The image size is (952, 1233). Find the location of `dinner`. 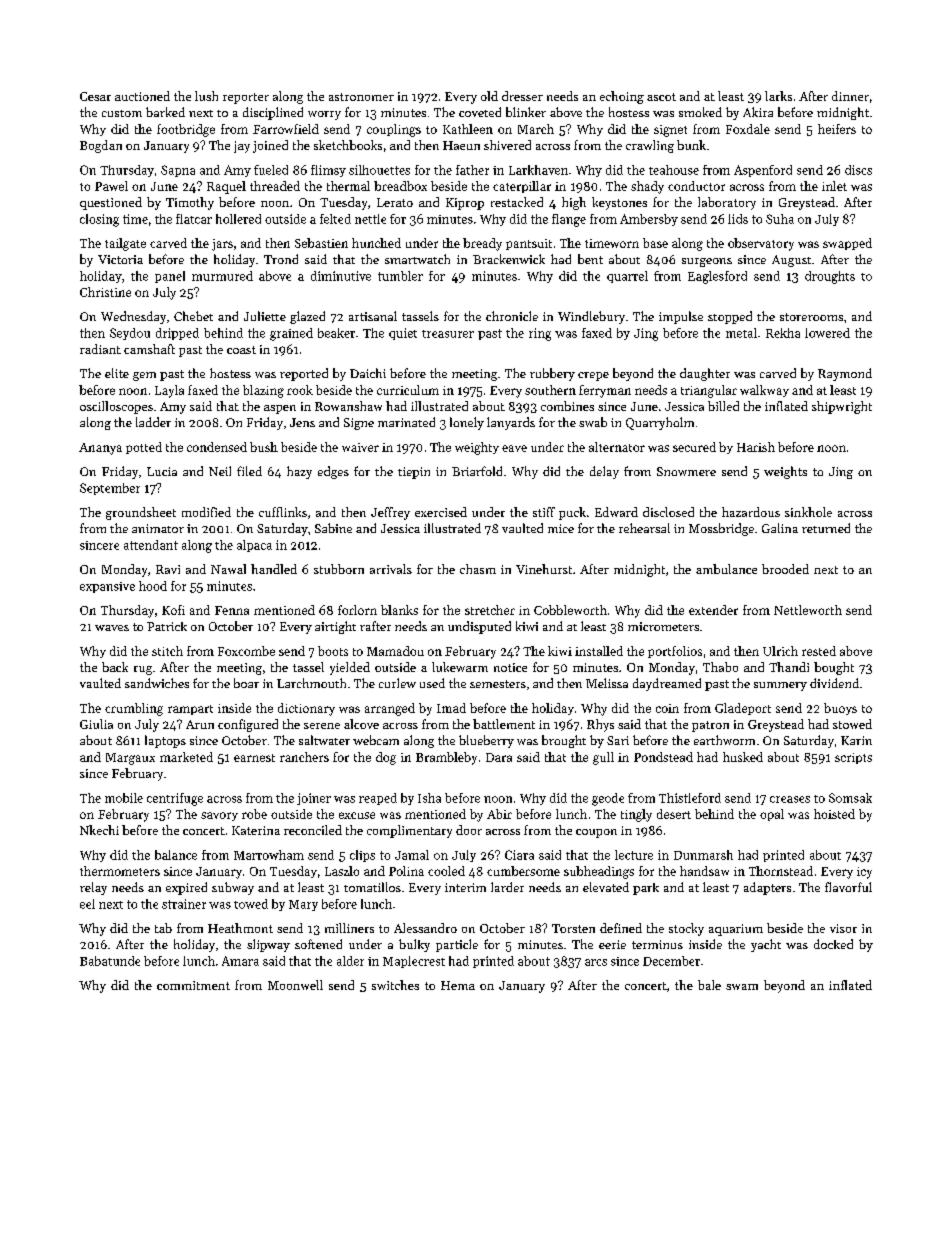

dinner is located at coordinates (850, 96).
